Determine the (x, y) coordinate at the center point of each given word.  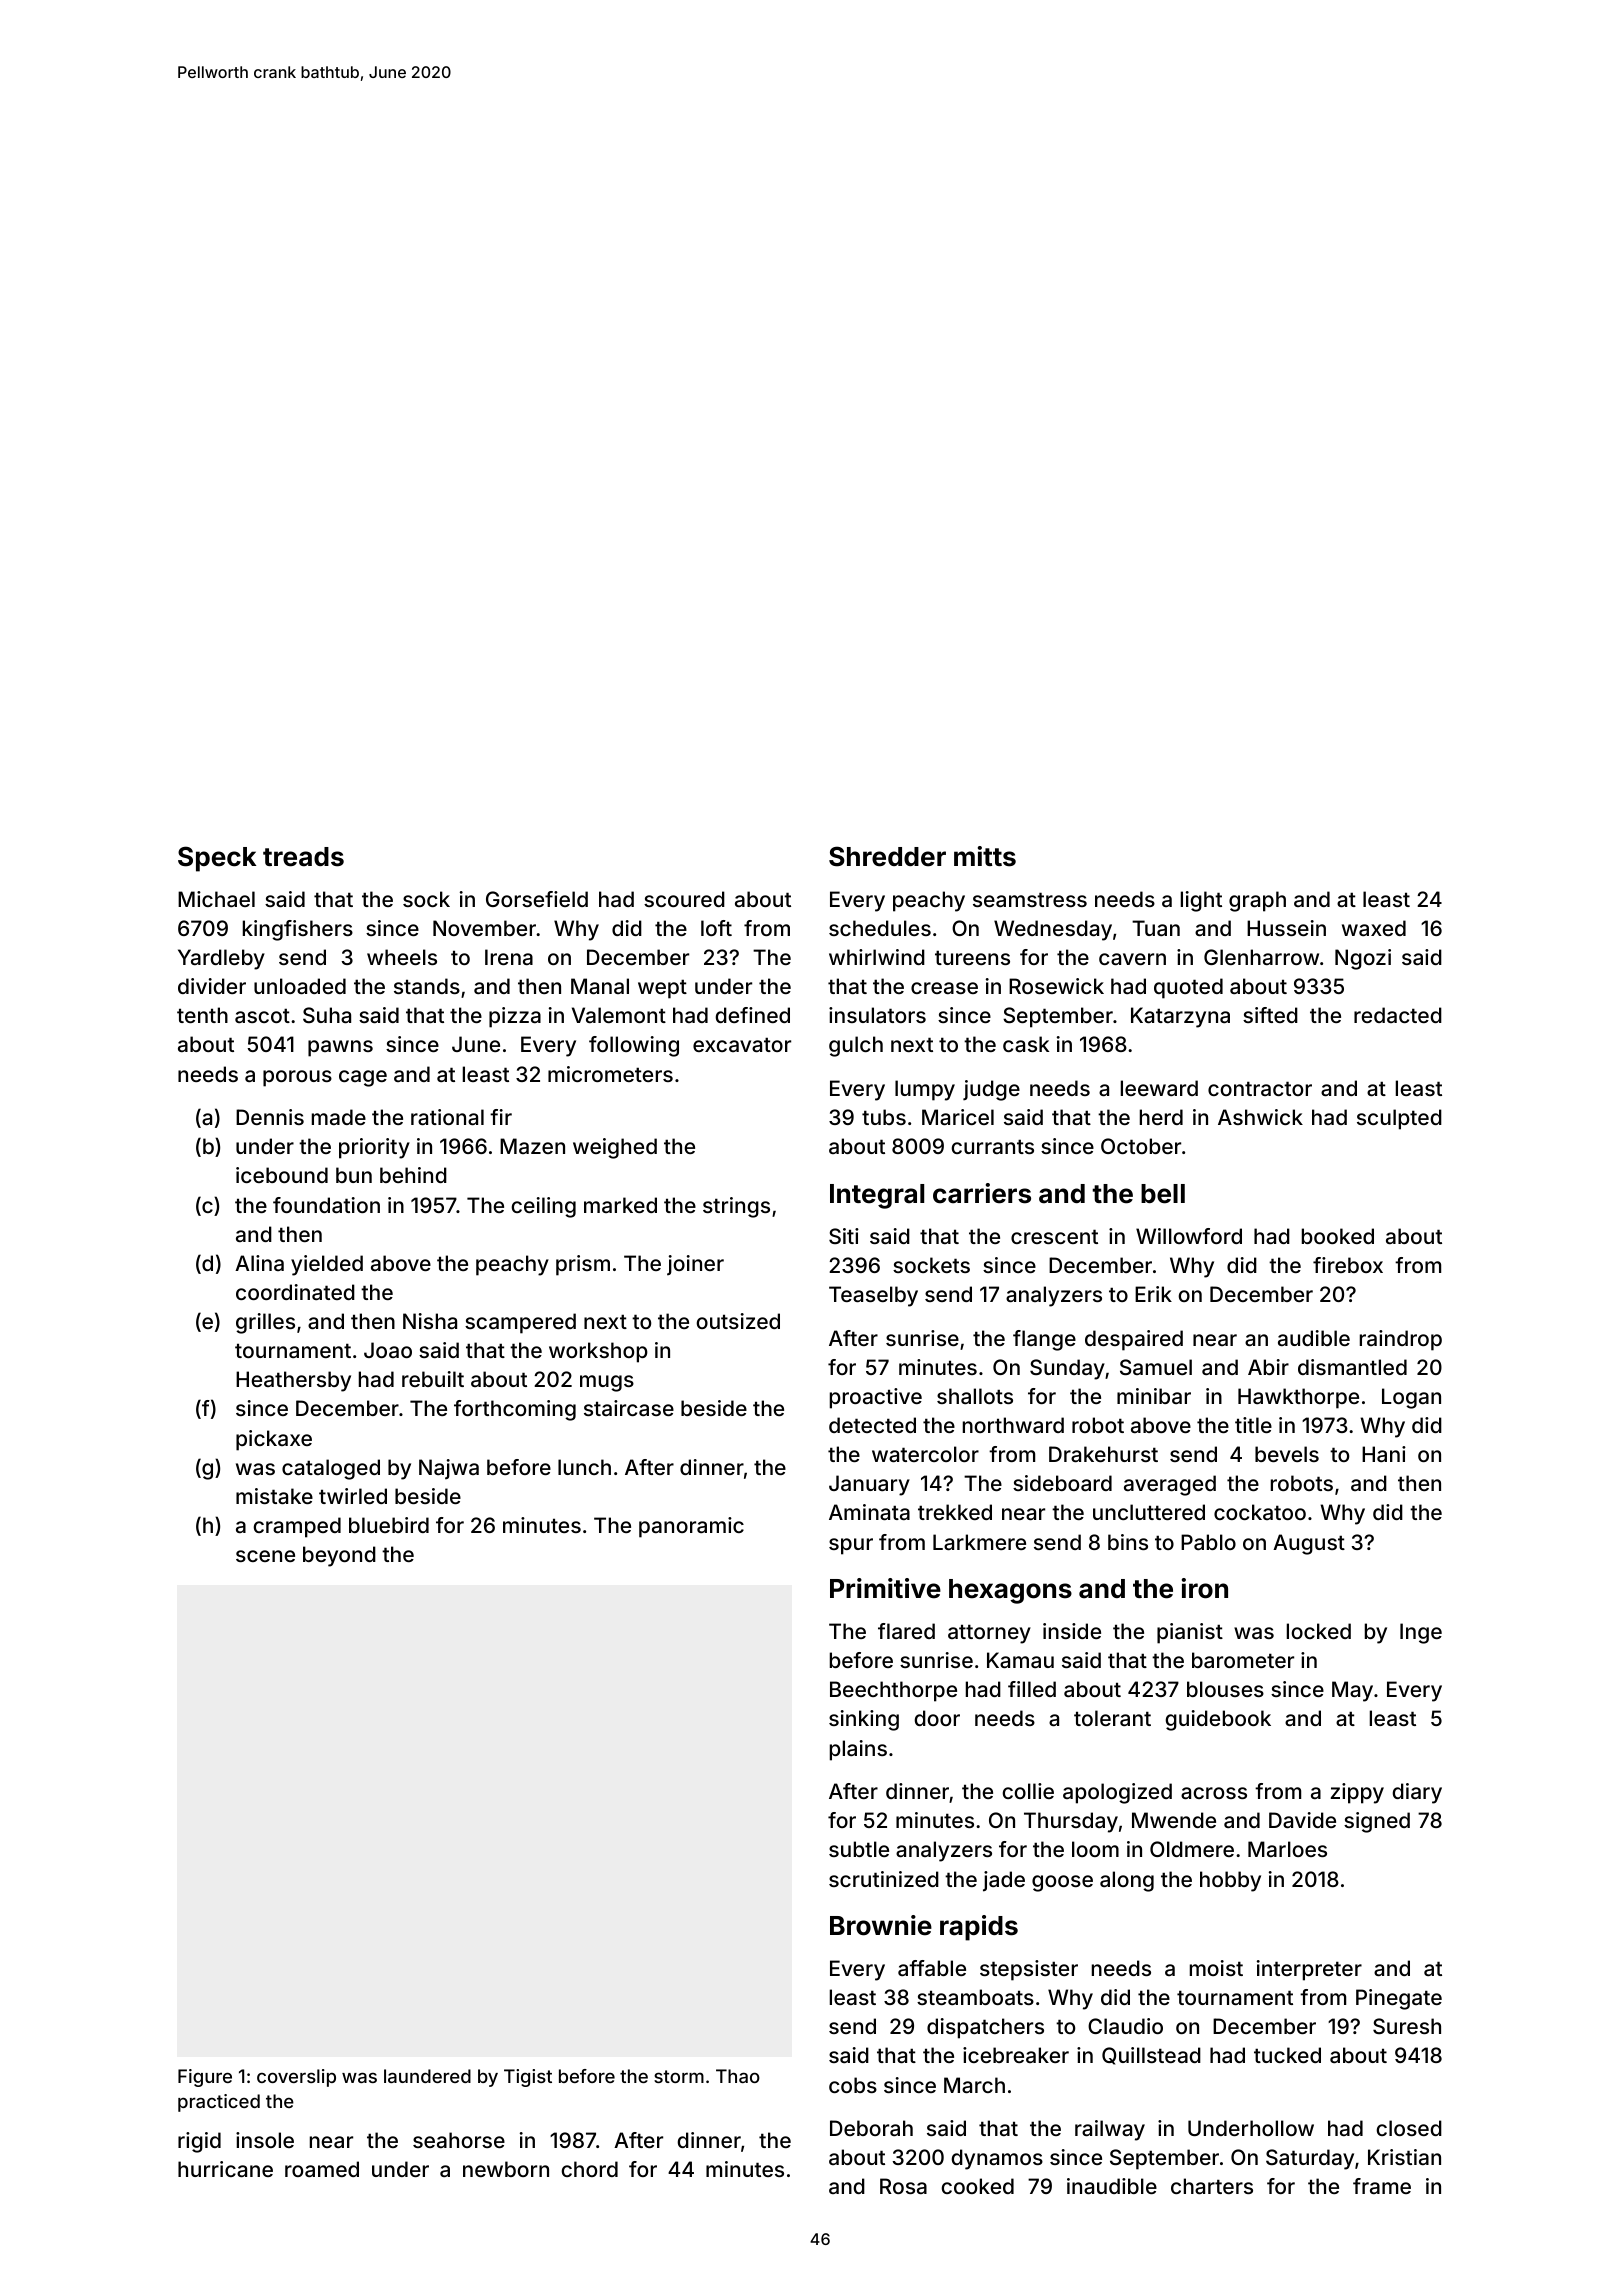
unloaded (300, 986)
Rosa (903, 2186)
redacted (1398, 1015)
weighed (615, 1148)
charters (1212, 2186)
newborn (506, 2169)
